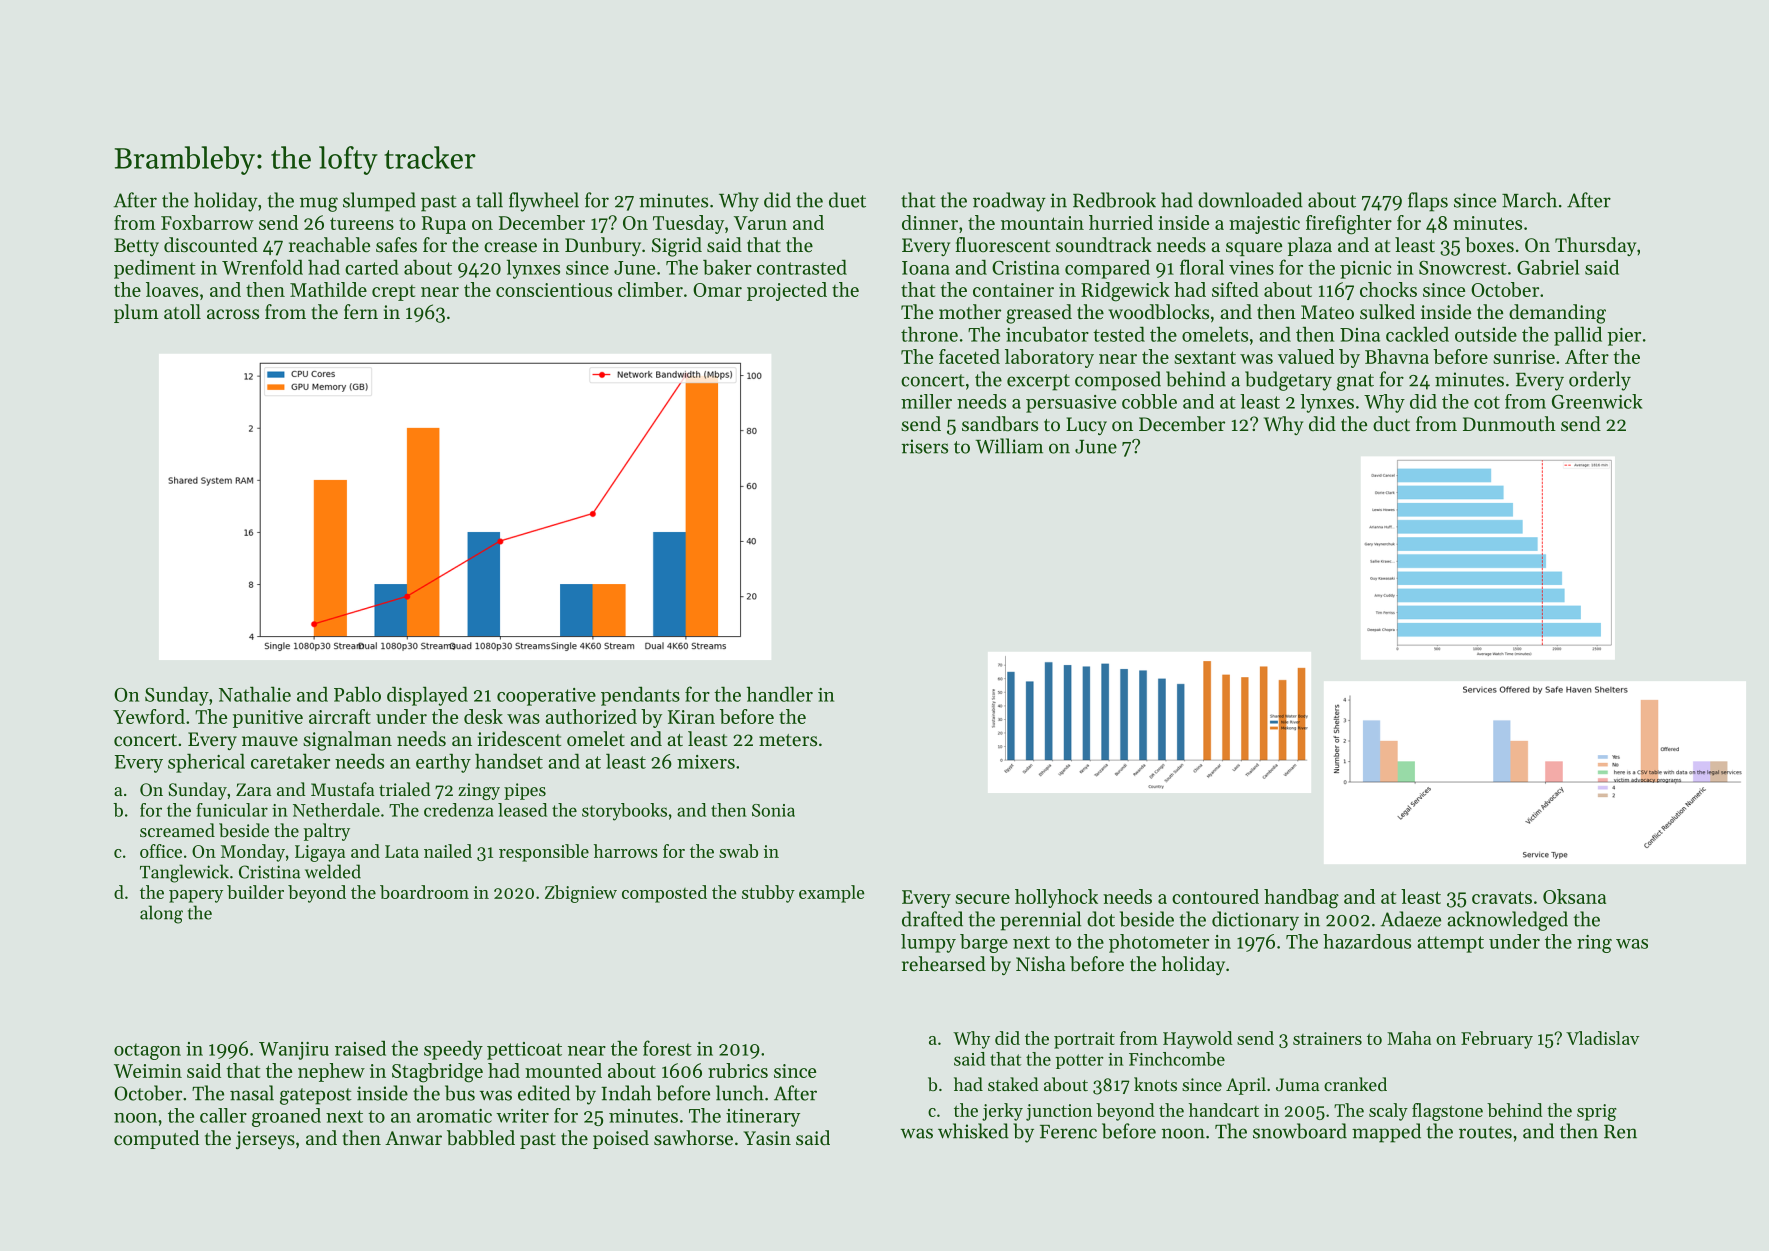 The width and height of the screenshot is (1769, 1251). Describe the element at coordinates (767, 1138) in the screenshot. I see `Yasin` at that location.
